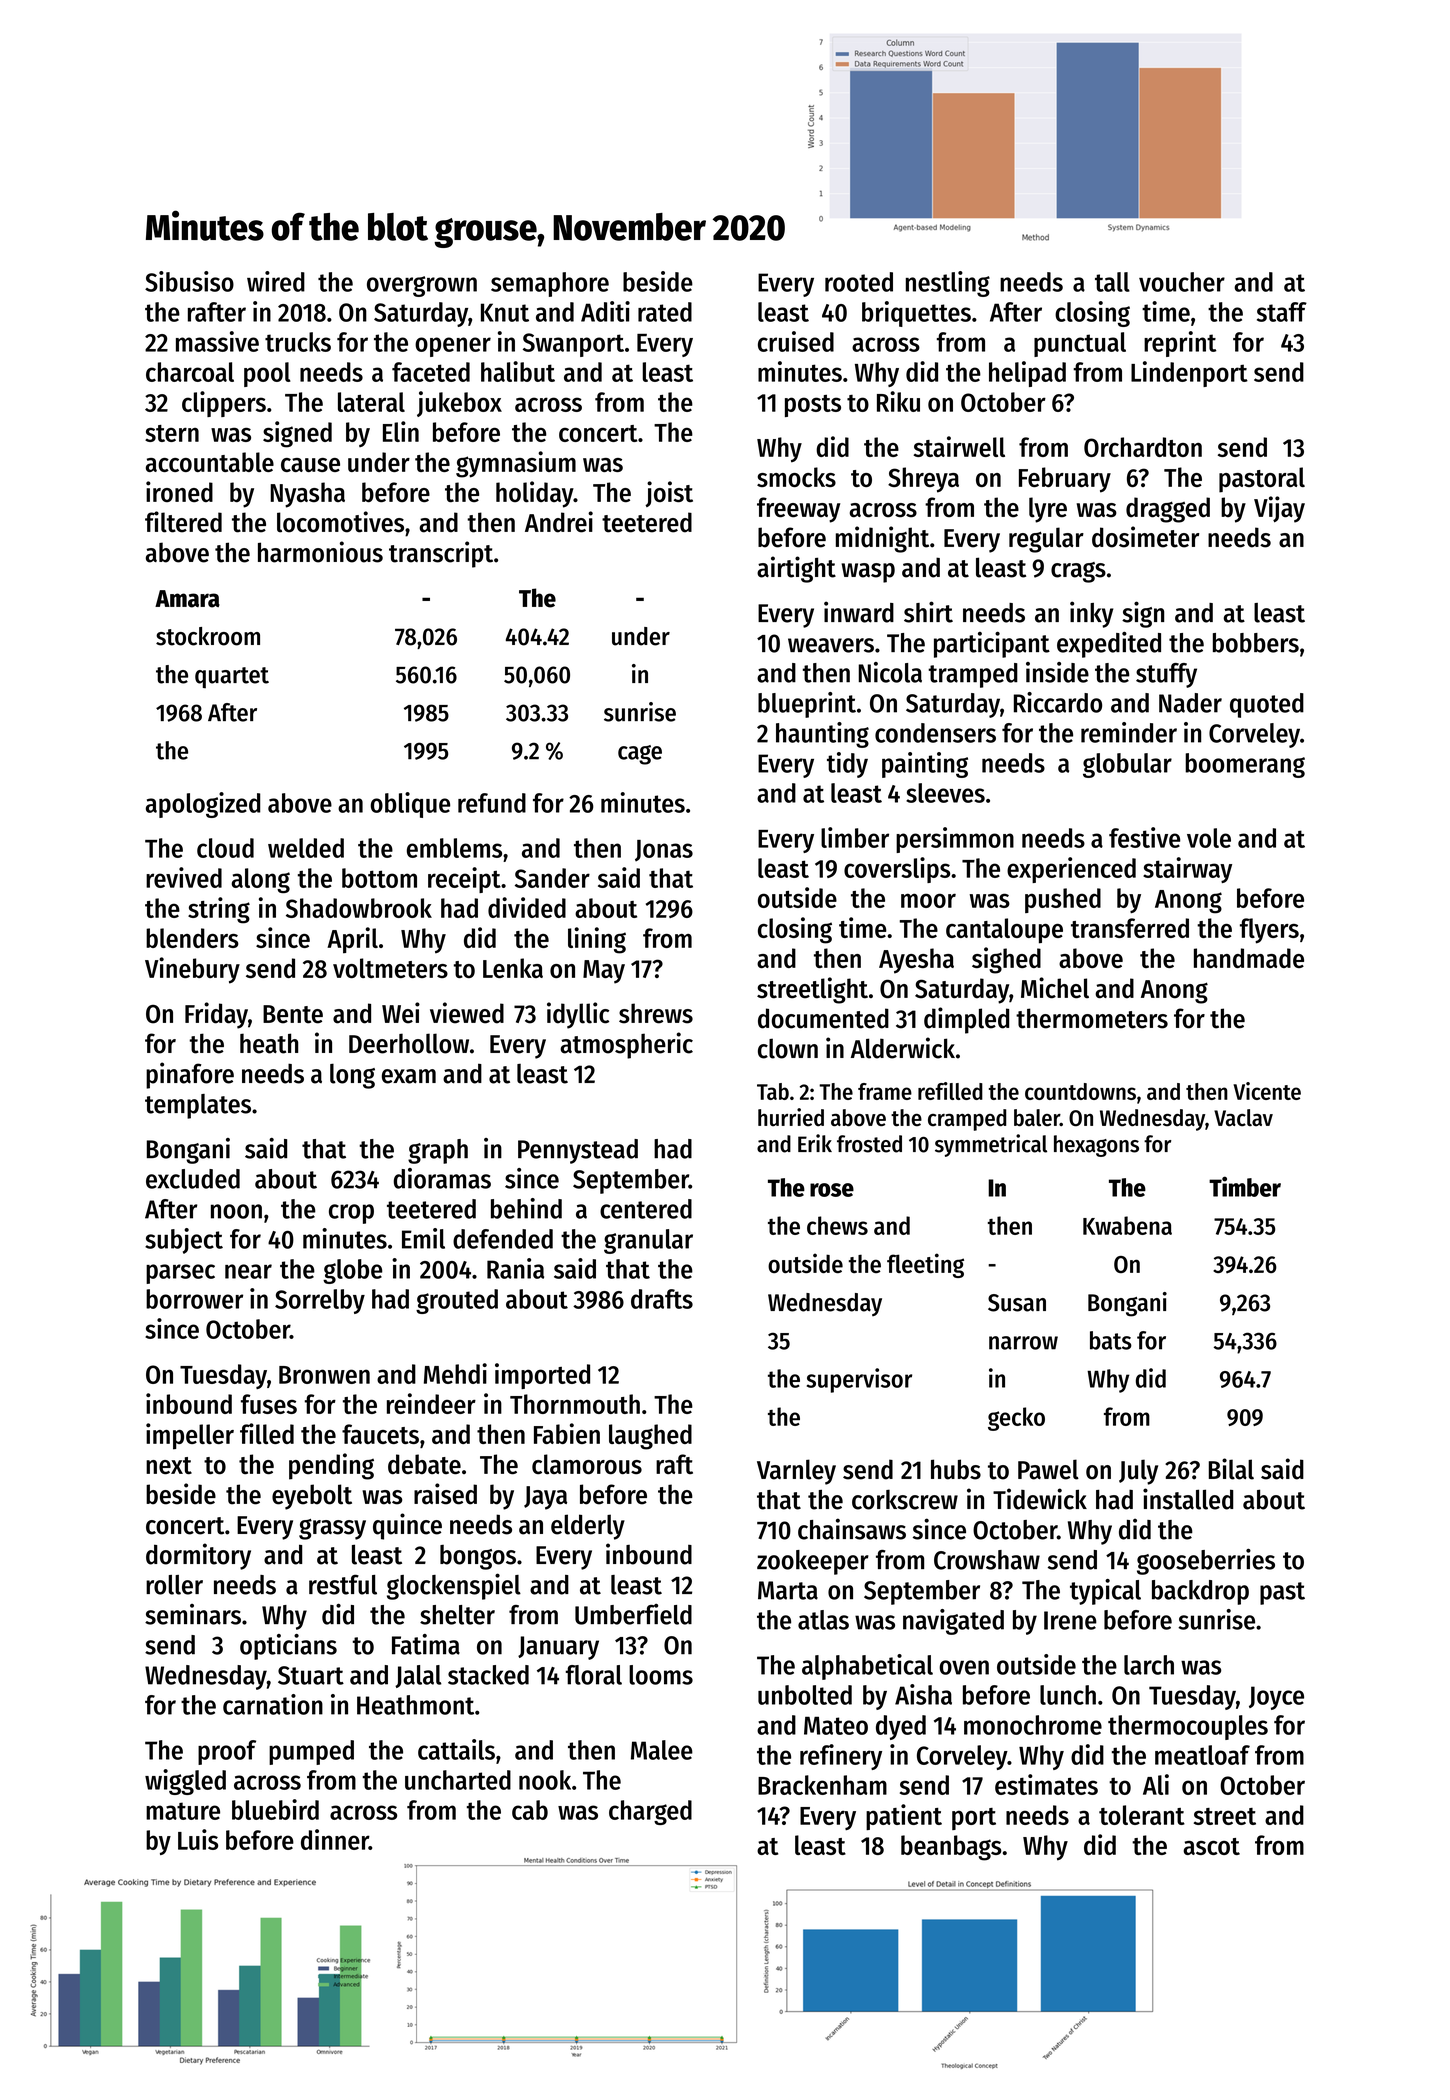 The width and height of the page is (1450, 2100). I want to click on Kwabena, so click(1127, 1225).
